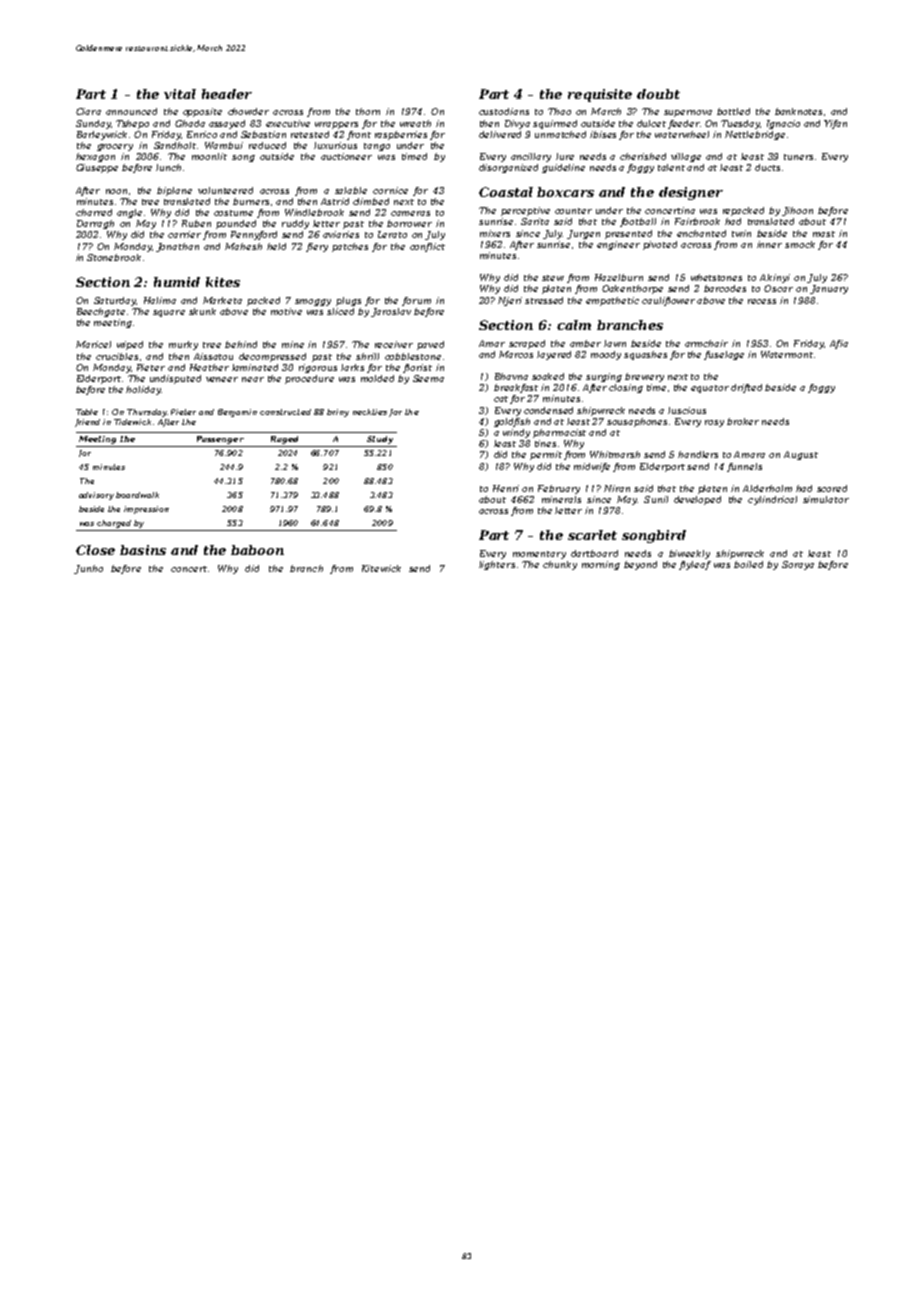  What do you see at coordinates (798, 157) in the document?
I see `tuners` at bounding box center [798, 157].
